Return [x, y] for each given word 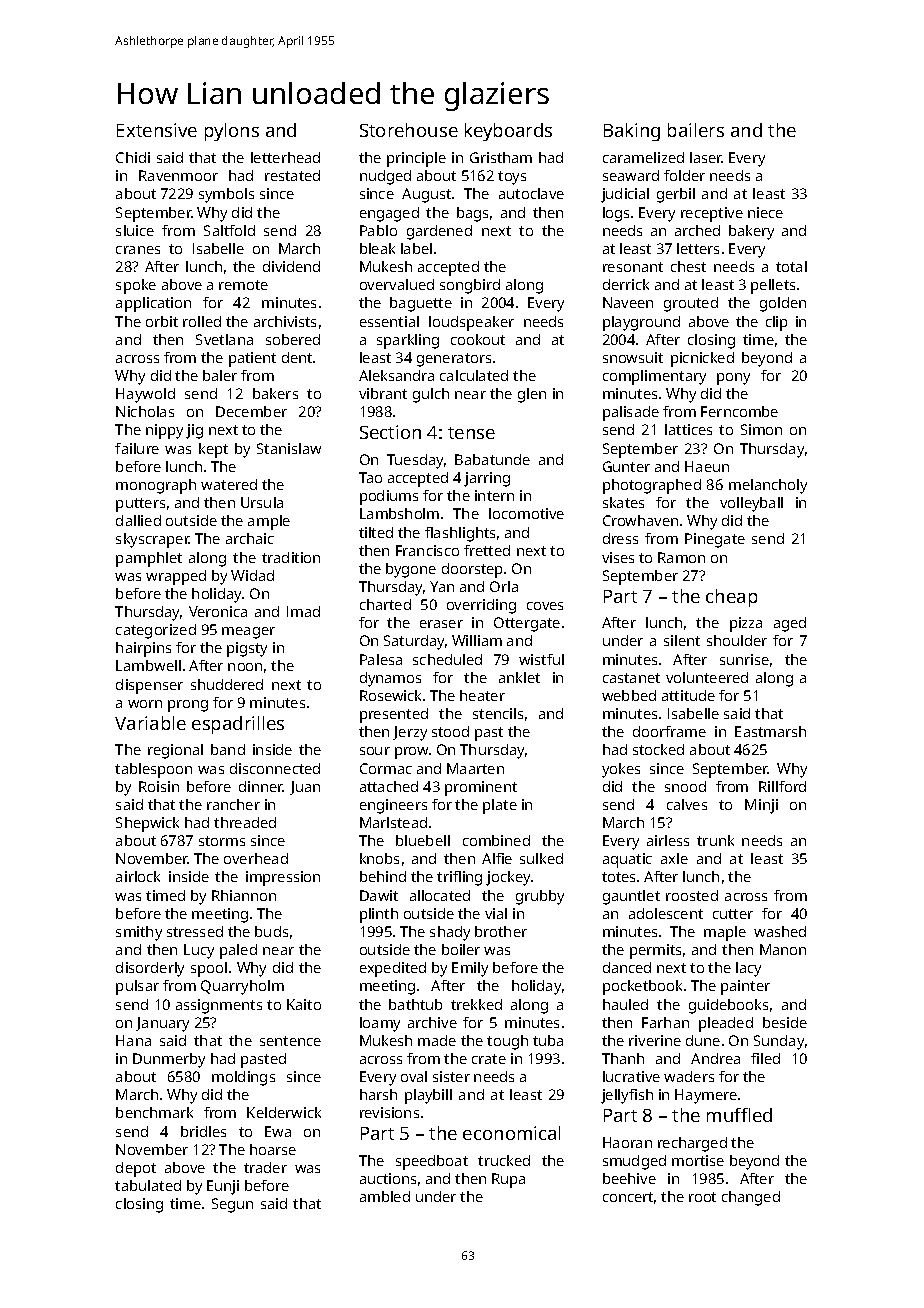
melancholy [768, 486]
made [437, 1040]
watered [229, 484]
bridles [203, 1131]
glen [532, 395]
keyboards [508, 132]
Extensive [157, 130]
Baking [632, 132]
